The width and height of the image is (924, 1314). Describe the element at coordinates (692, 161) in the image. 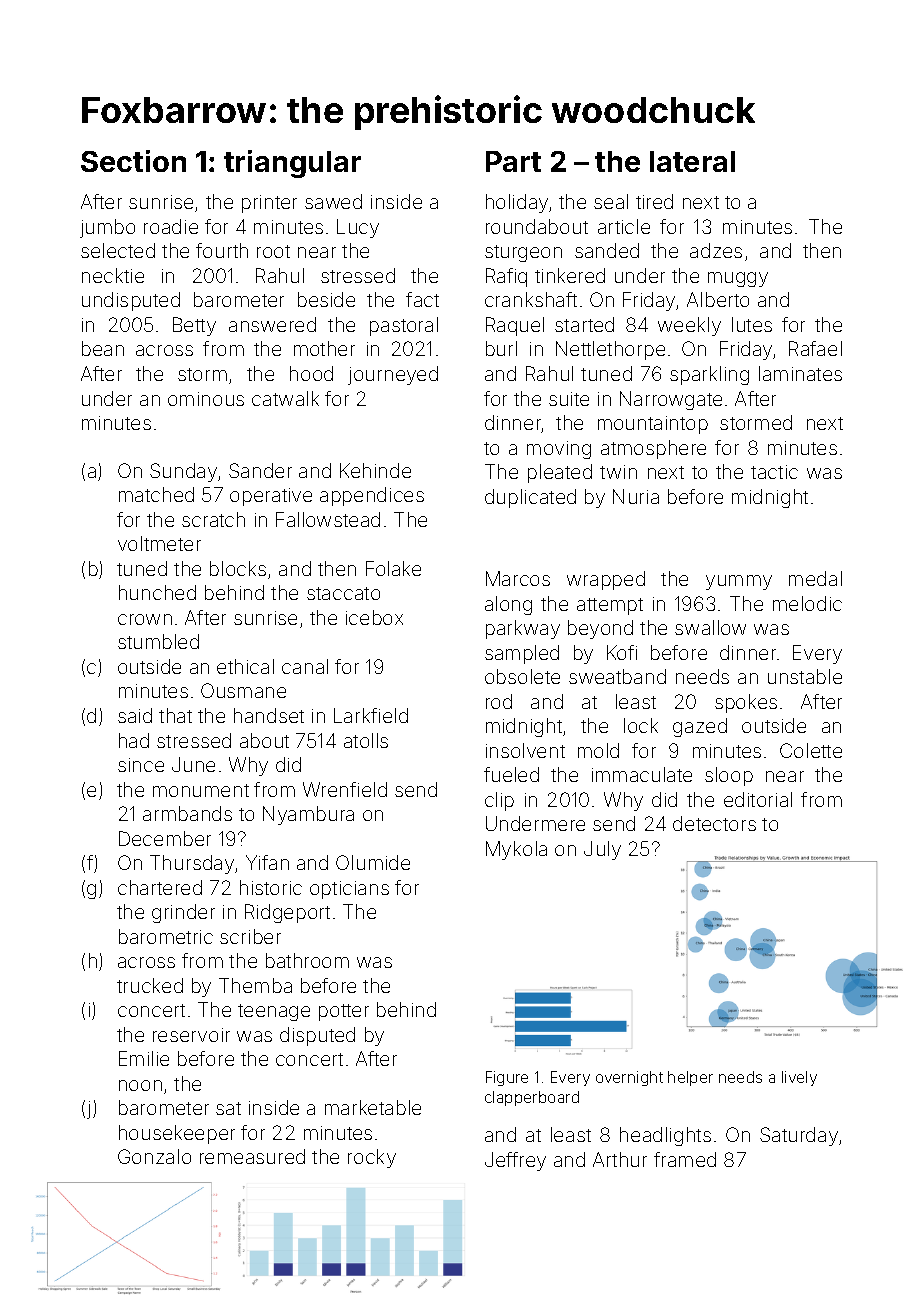

I see `lateral` at that location.
